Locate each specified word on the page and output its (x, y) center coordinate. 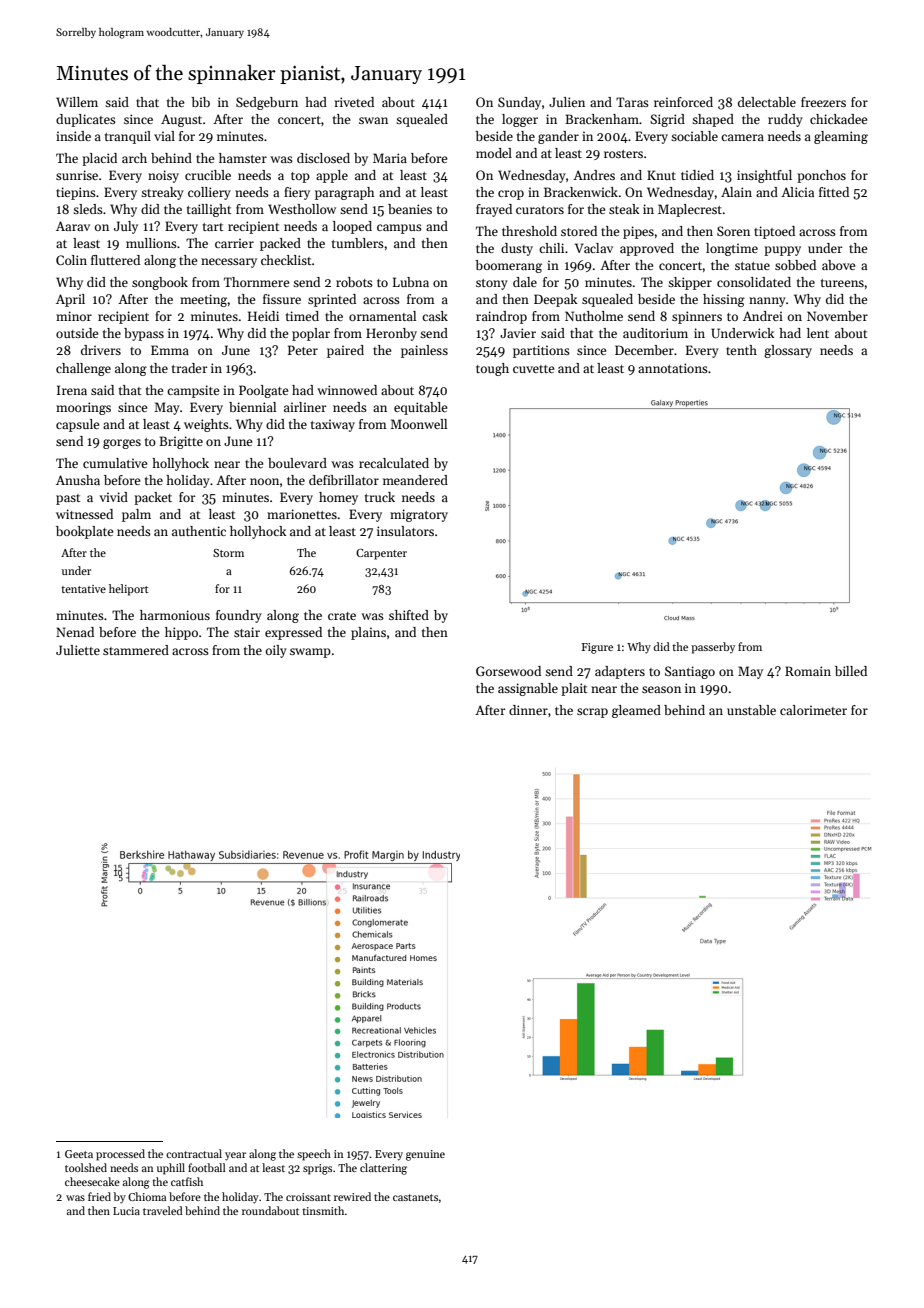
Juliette (78, 650)
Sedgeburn (267, 103)
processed (120, 1155)
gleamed (636, 711)
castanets (415, 1197)
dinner (528, 710)
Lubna (411, 282)
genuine (425, 1155)
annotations (673, 368)
